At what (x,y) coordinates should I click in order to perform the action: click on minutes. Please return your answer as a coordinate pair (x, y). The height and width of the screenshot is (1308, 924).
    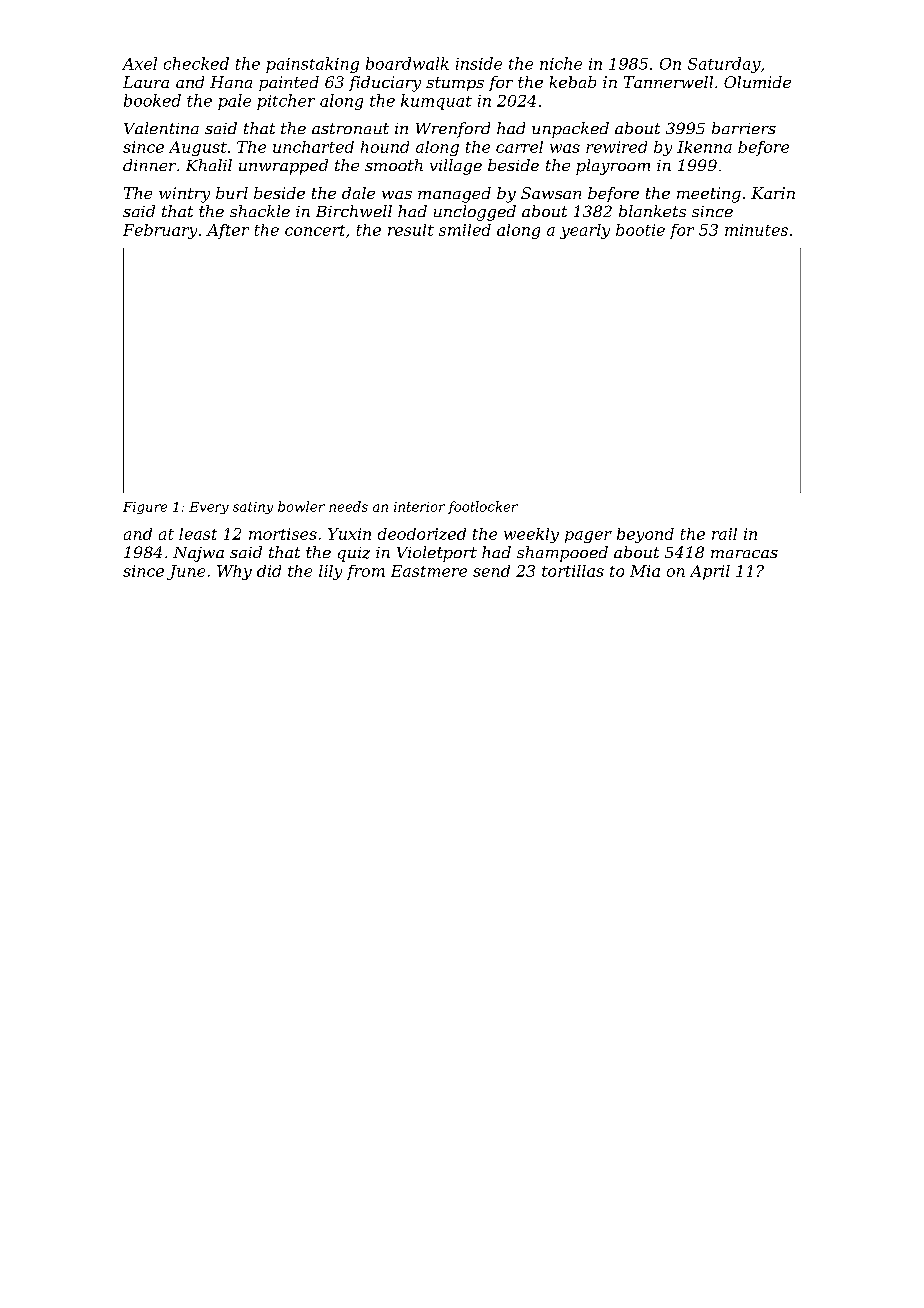
    Looking at the image, I should click on (756, 230).
